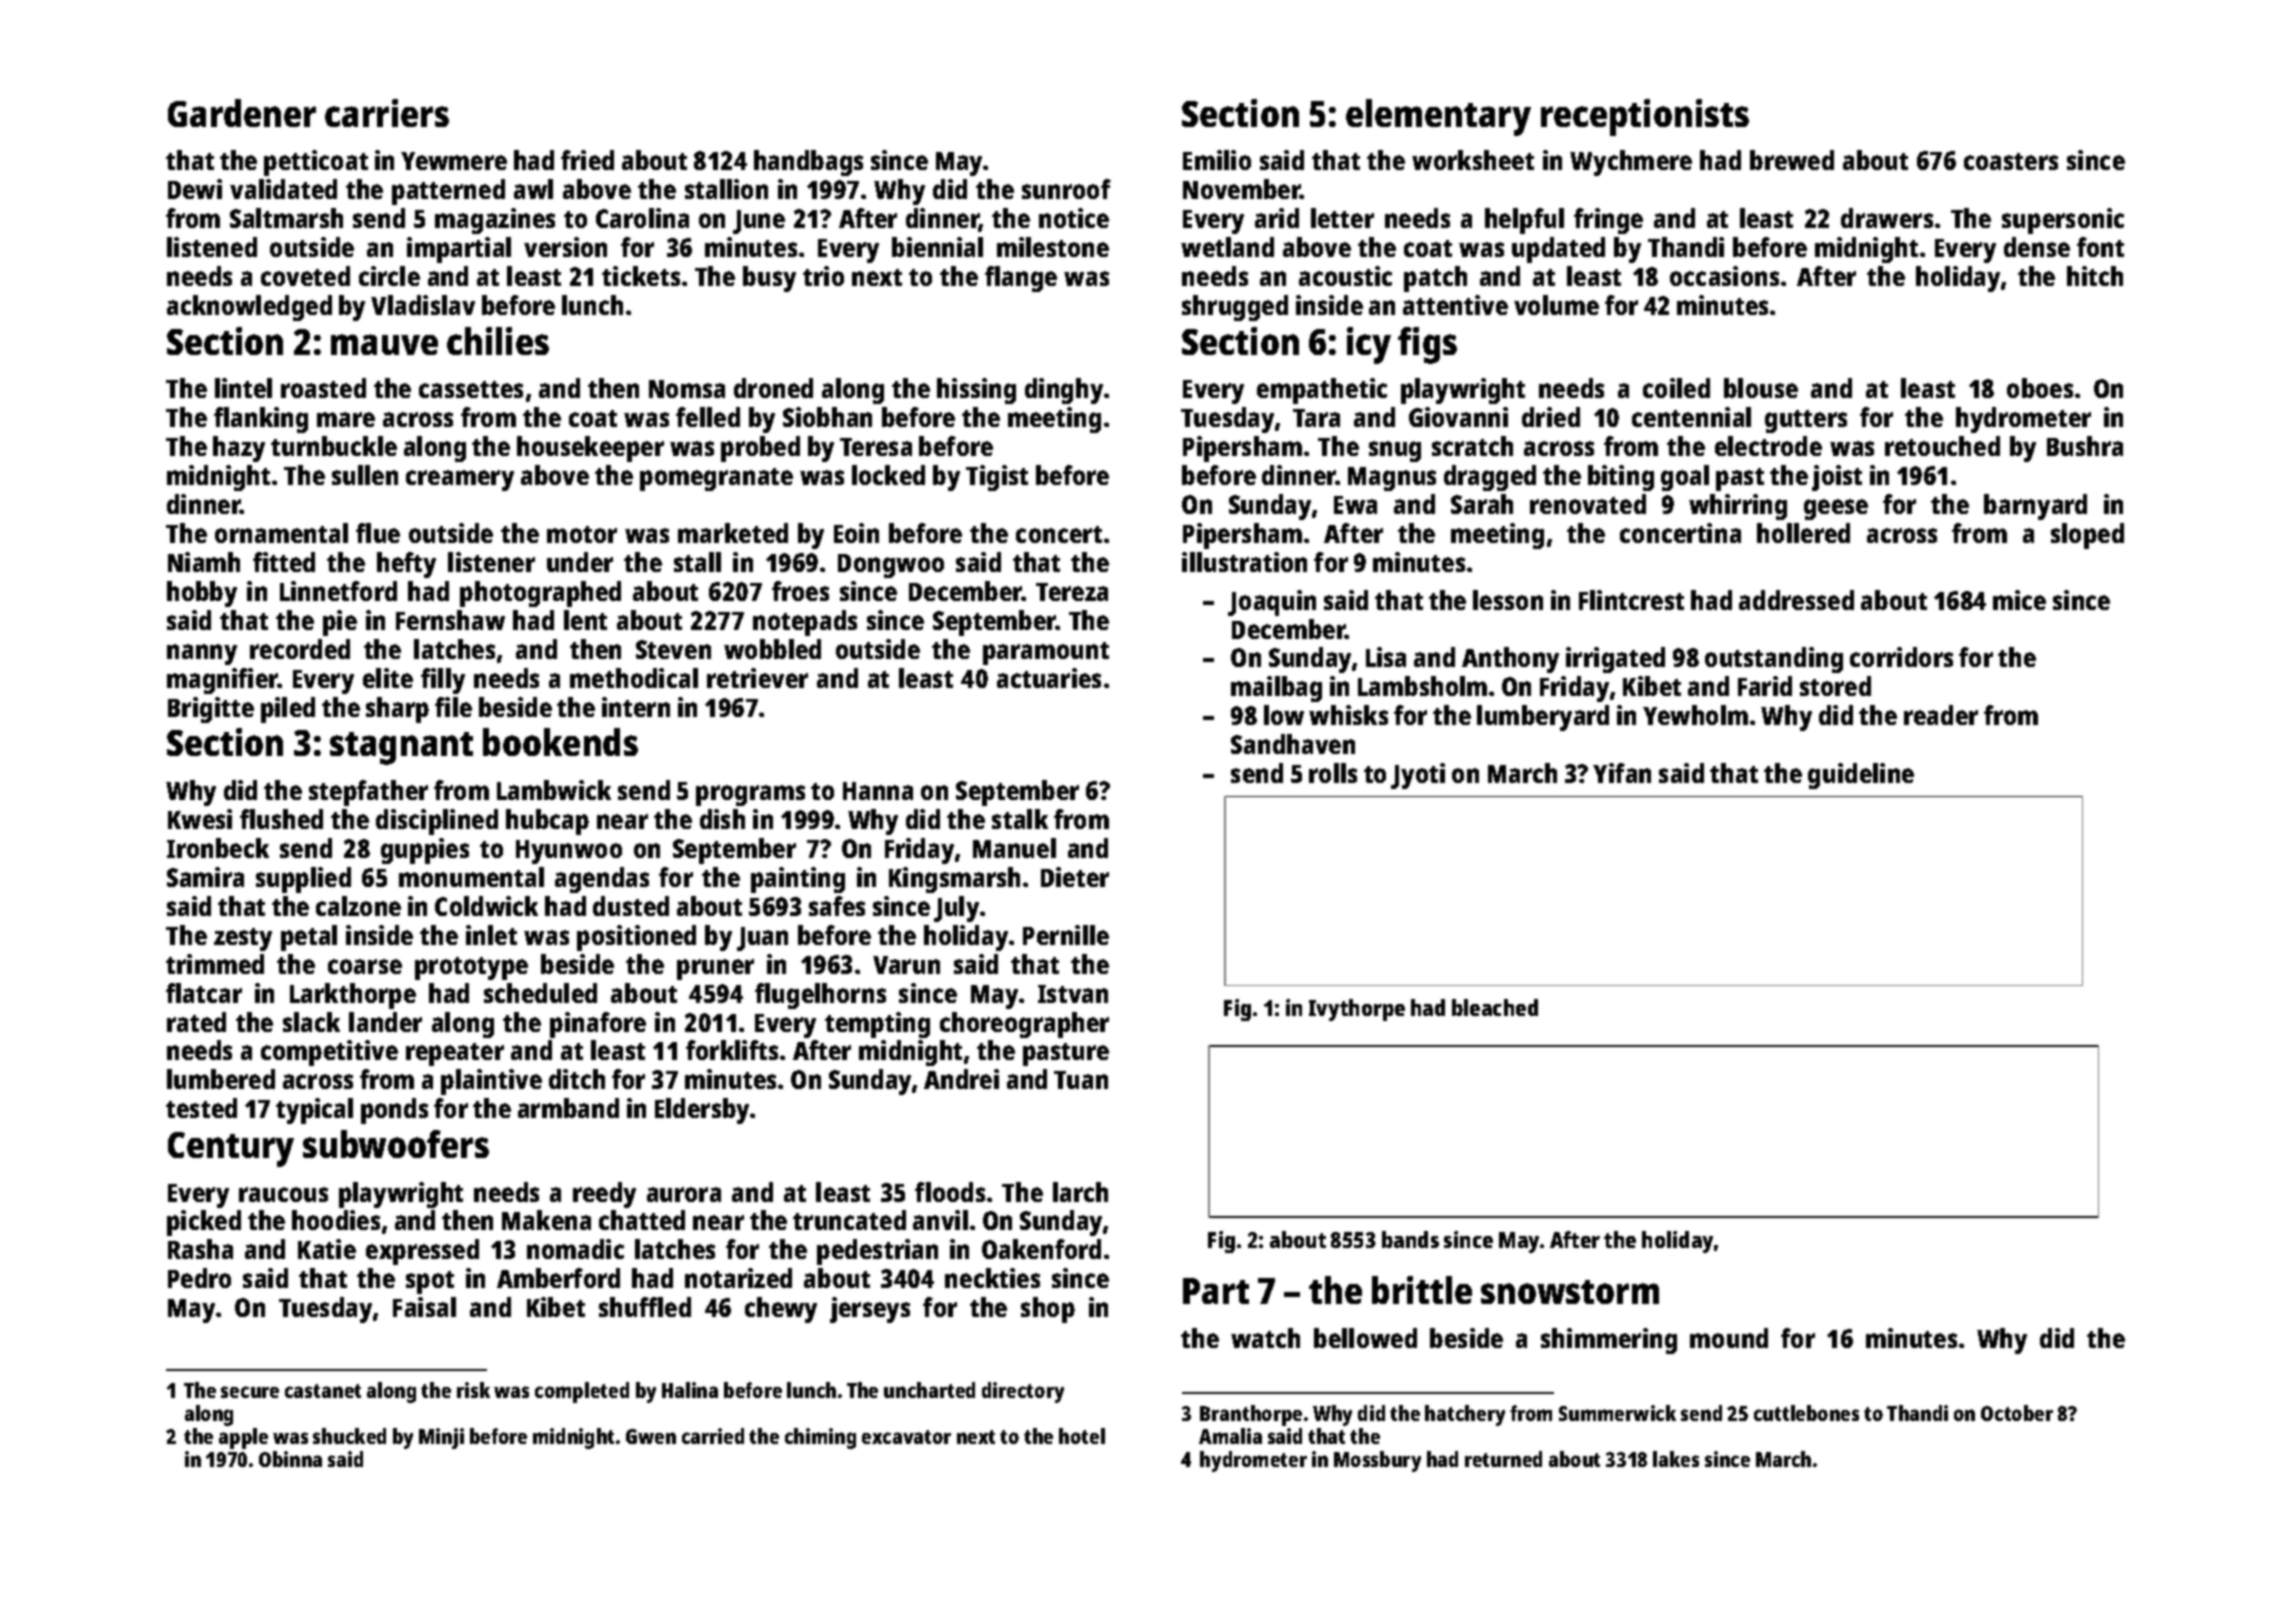  Describe the element at coordinates (1357, 1010) in the screenshot. I see `Ivythorpe` at that location.
